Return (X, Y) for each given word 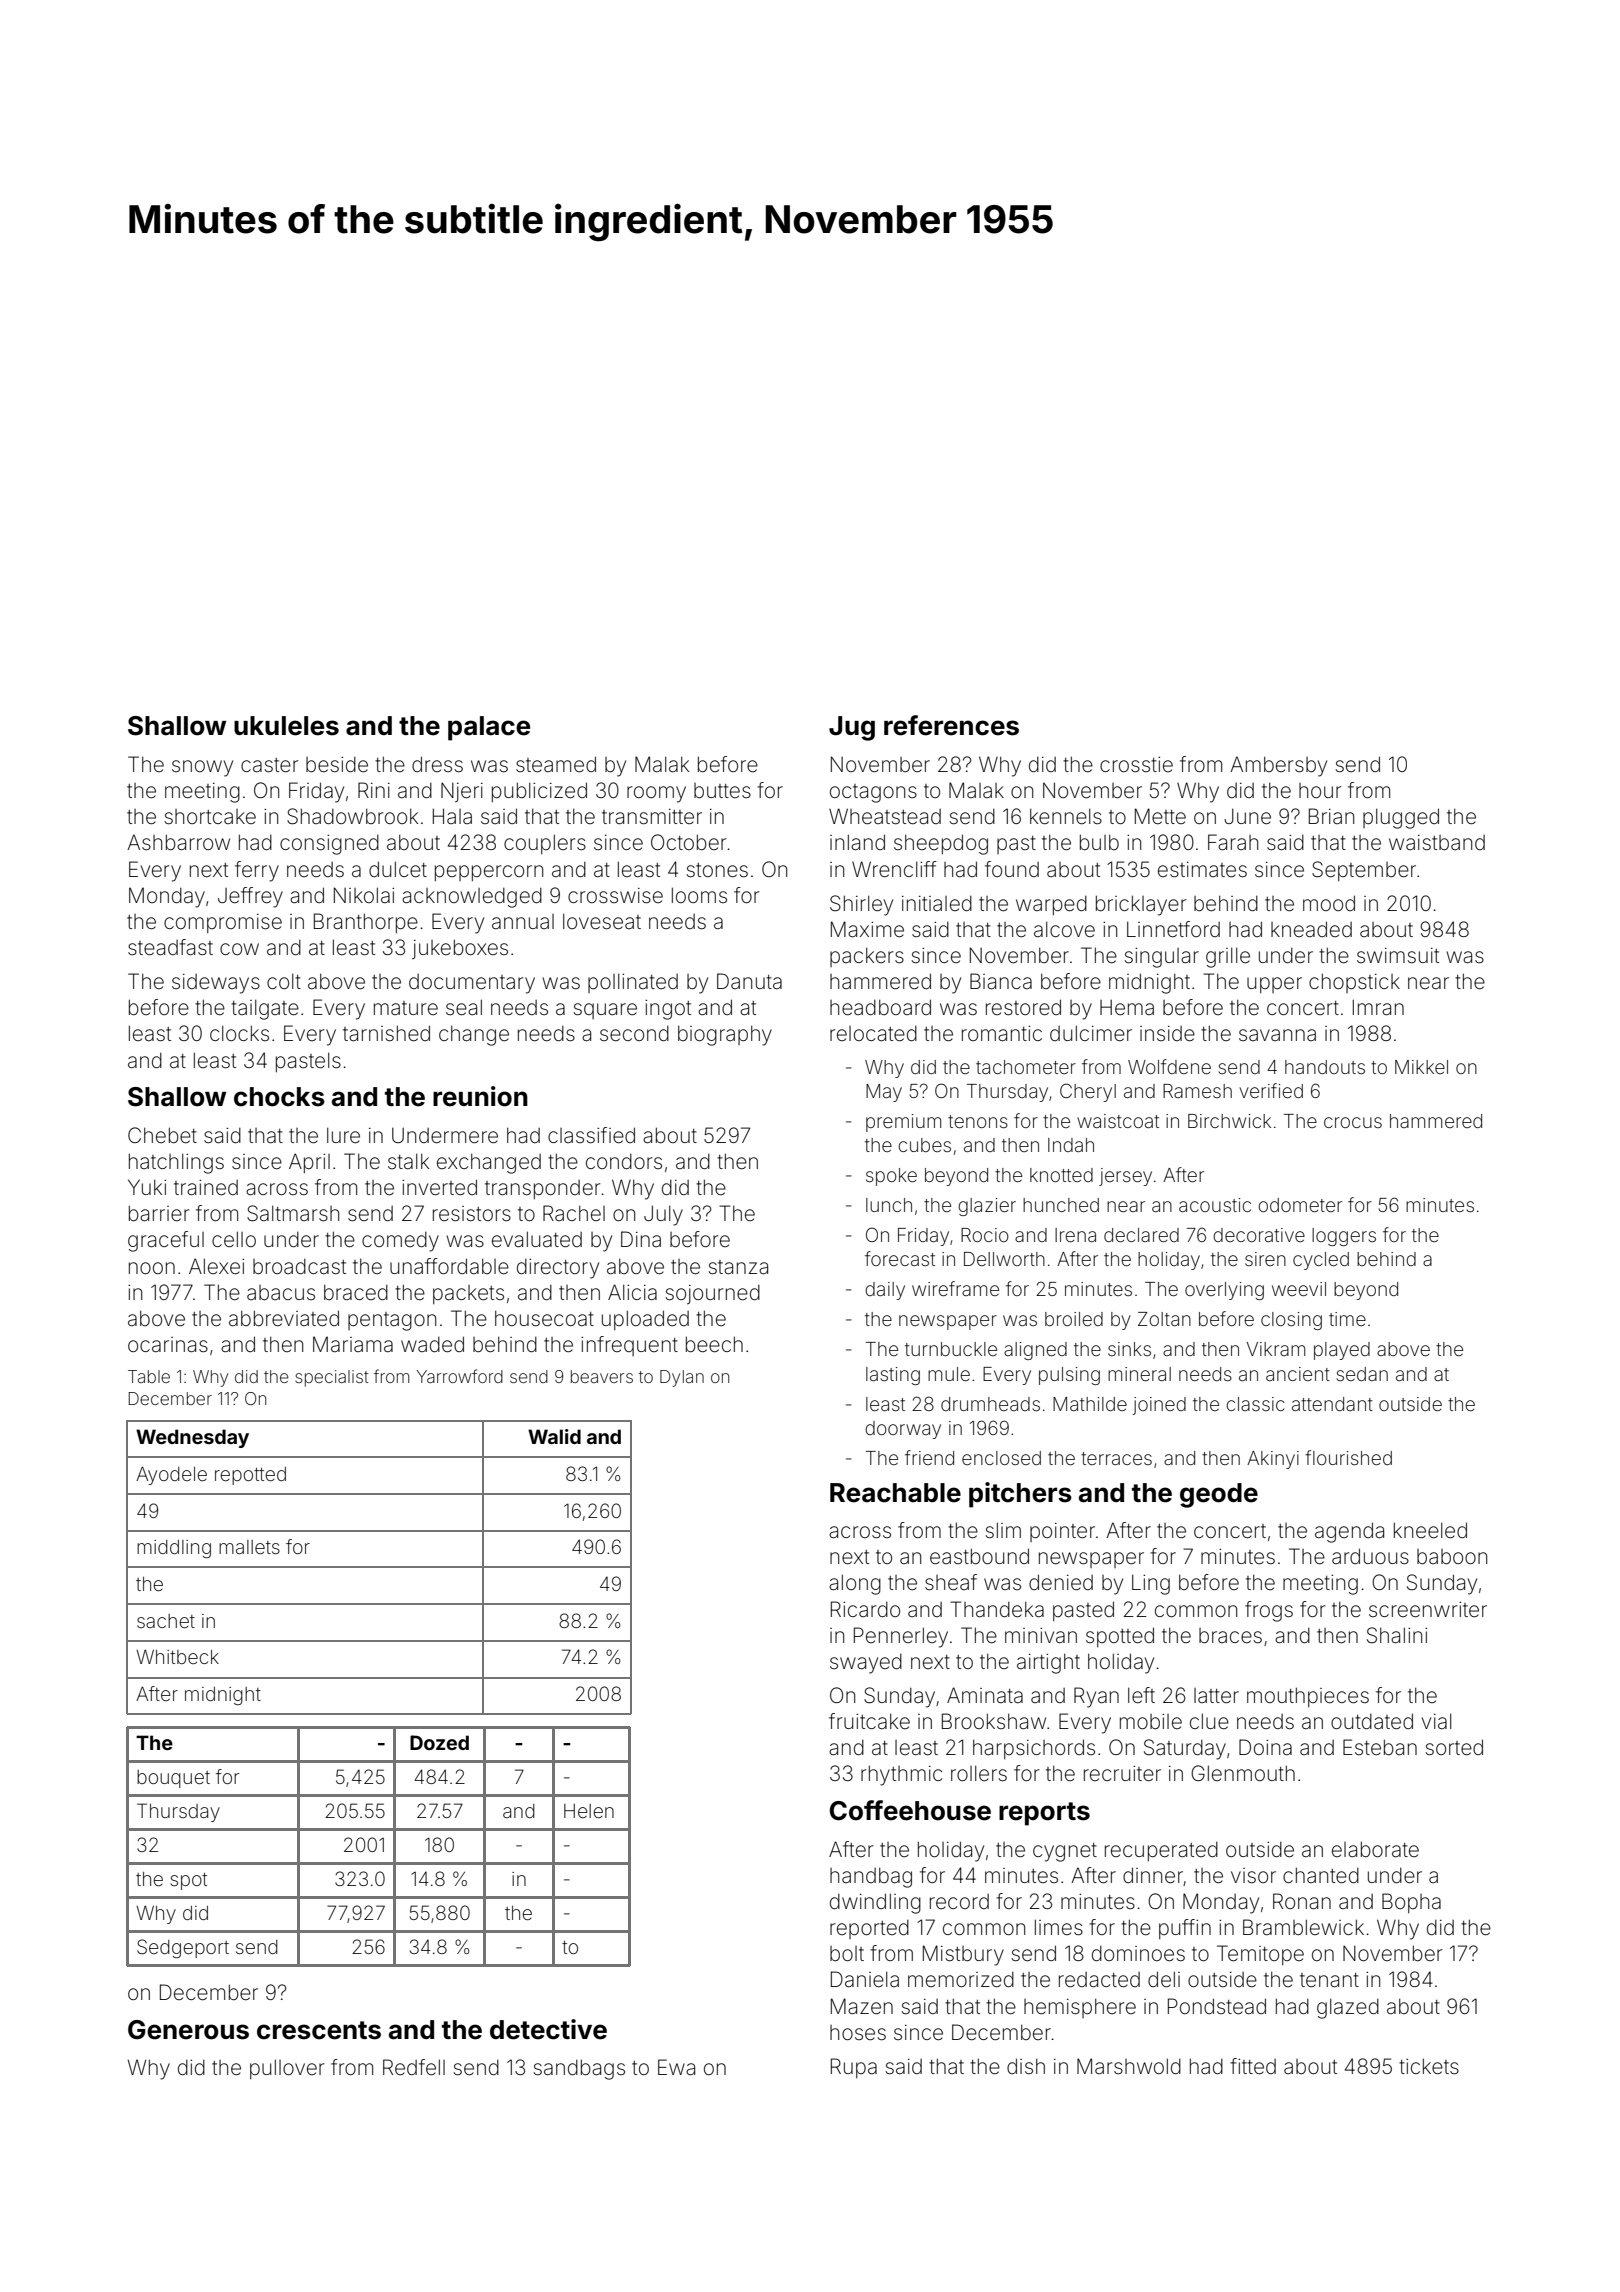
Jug (852, 728)
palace (489, 728)
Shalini (1397, 1635)
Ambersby (1278, 766)
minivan (1041, 1635)
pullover (287, 2069)
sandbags (579, 2069)
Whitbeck (177, 1656)
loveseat (602, 921)
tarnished (386, 1033)
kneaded (1311, 929)
